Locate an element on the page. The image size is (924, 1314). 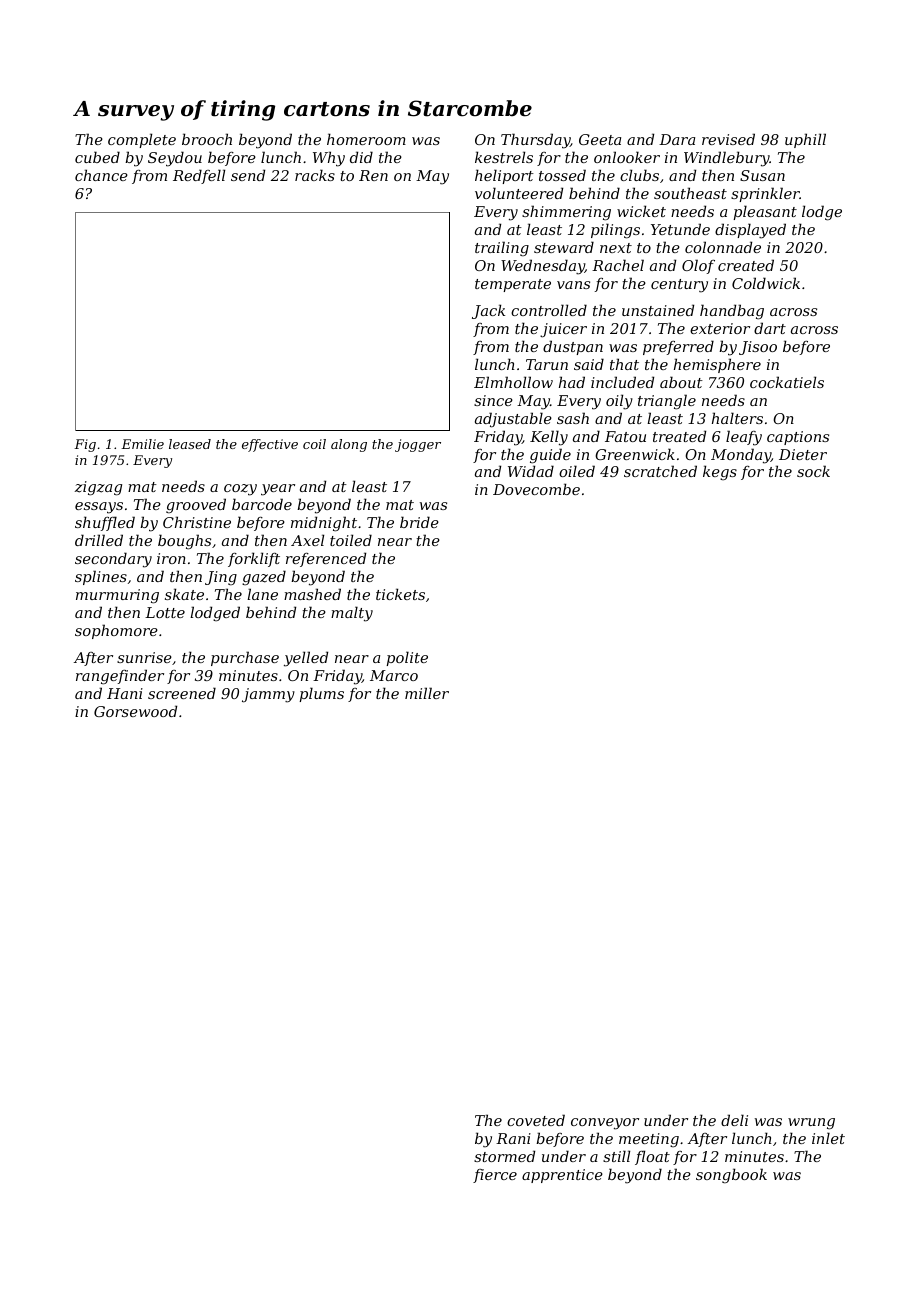
revised is located at coordinates (728, 139).
